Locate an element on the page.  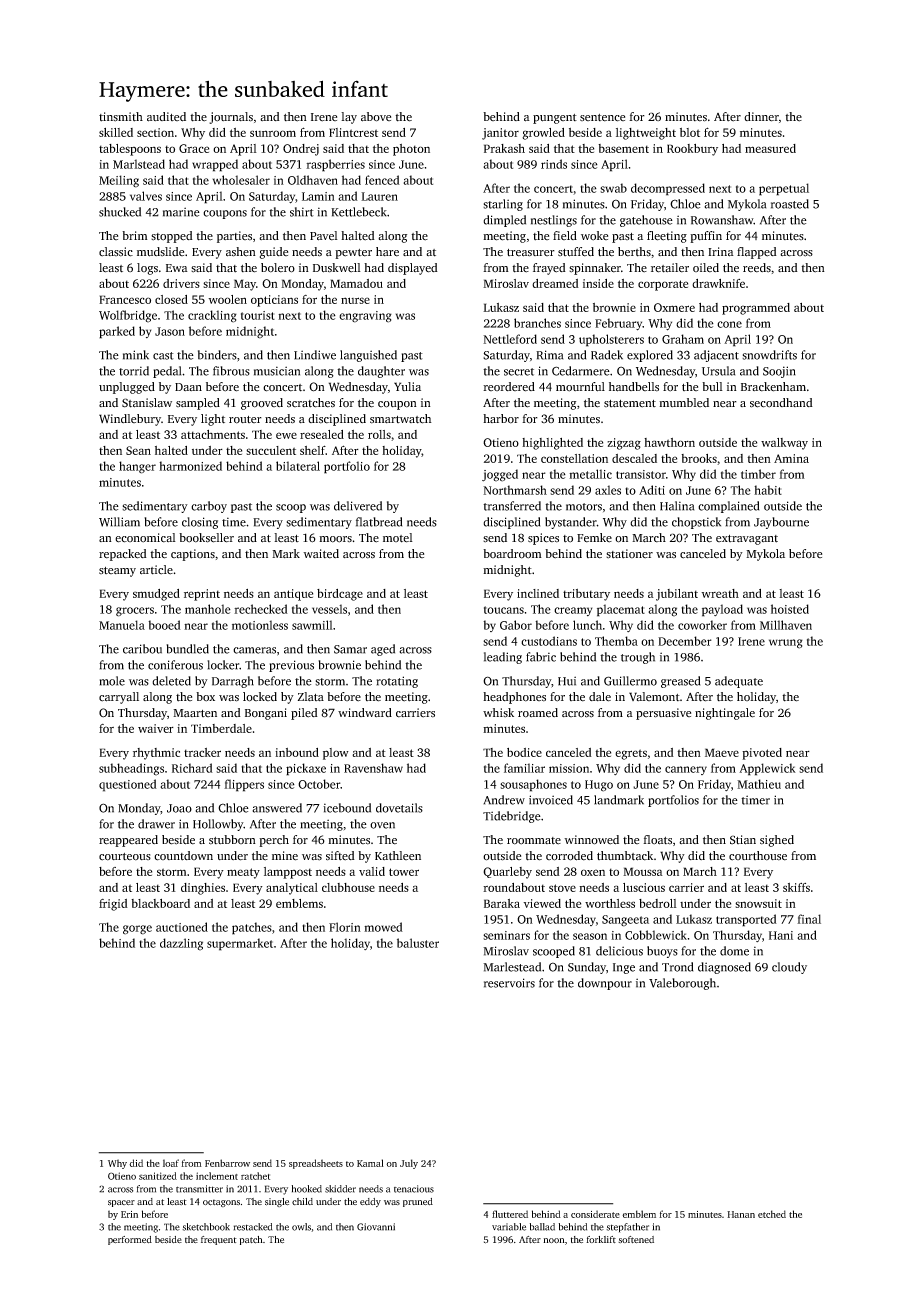
leading is located at coordinates (503, 658).
